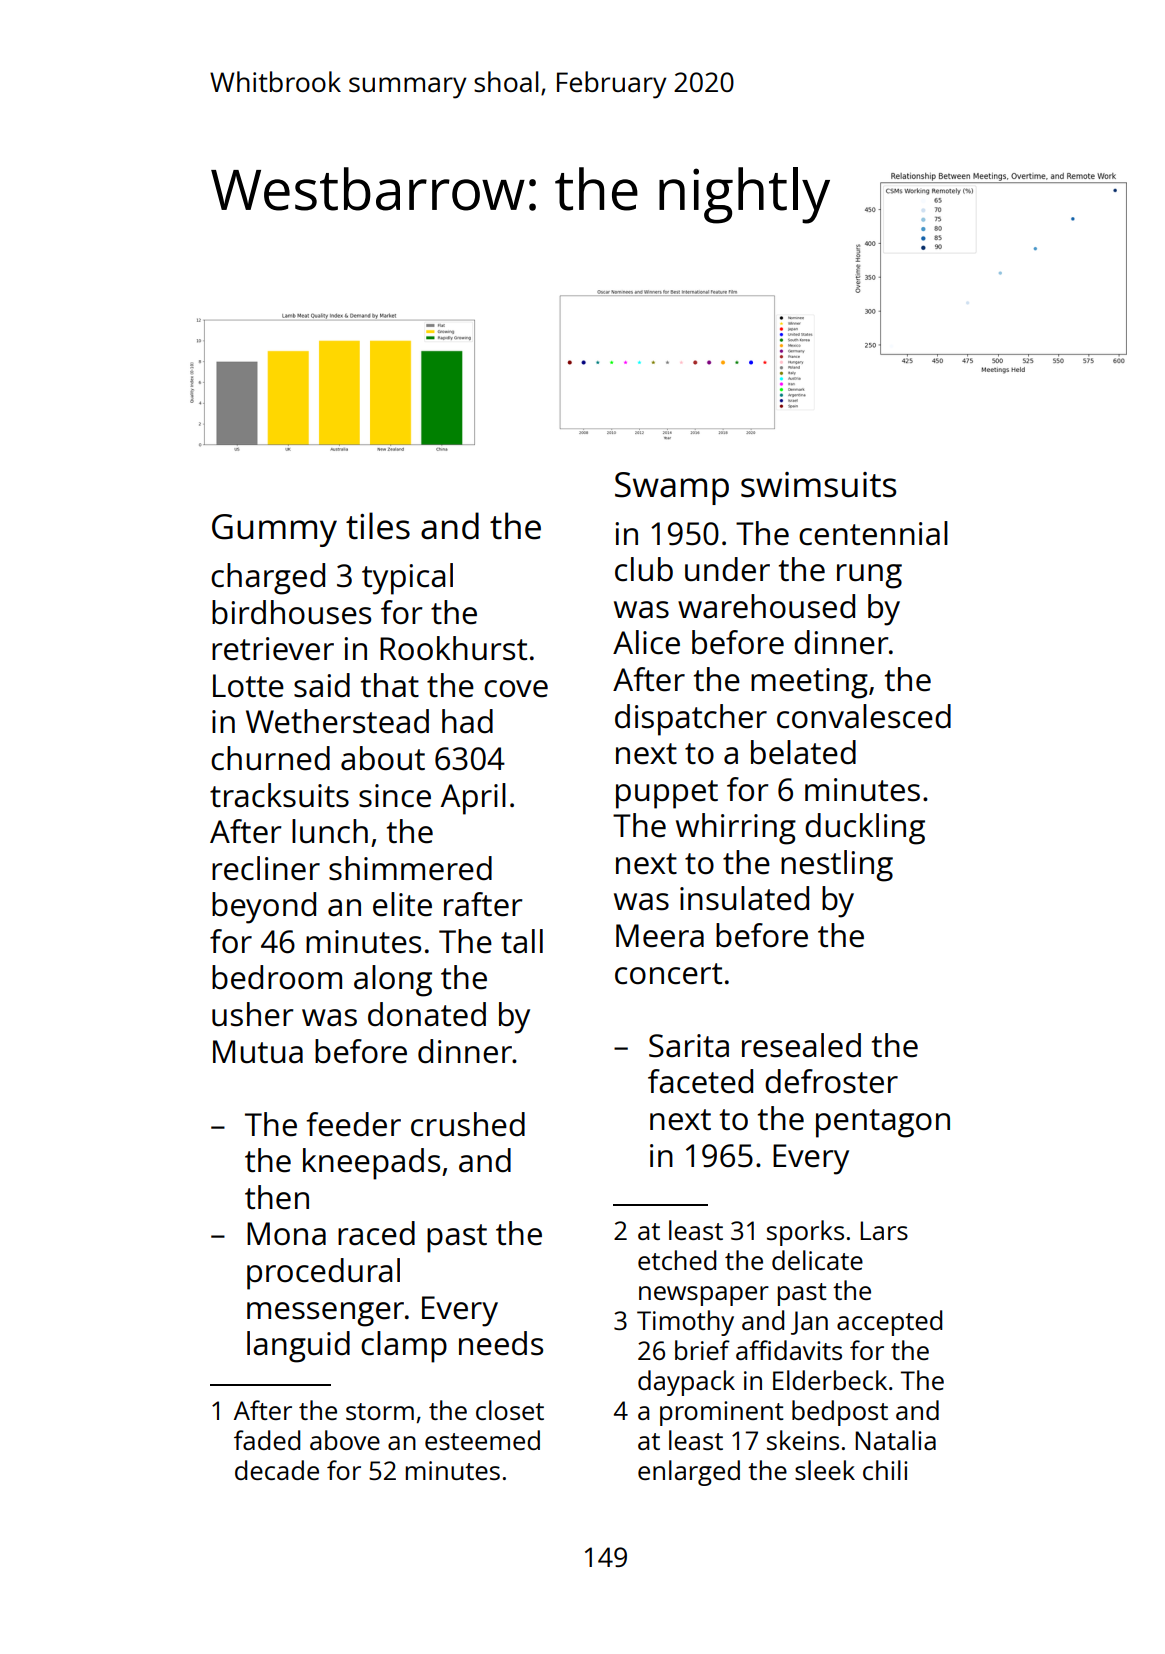  I want to click on under, so click(727, 569).
